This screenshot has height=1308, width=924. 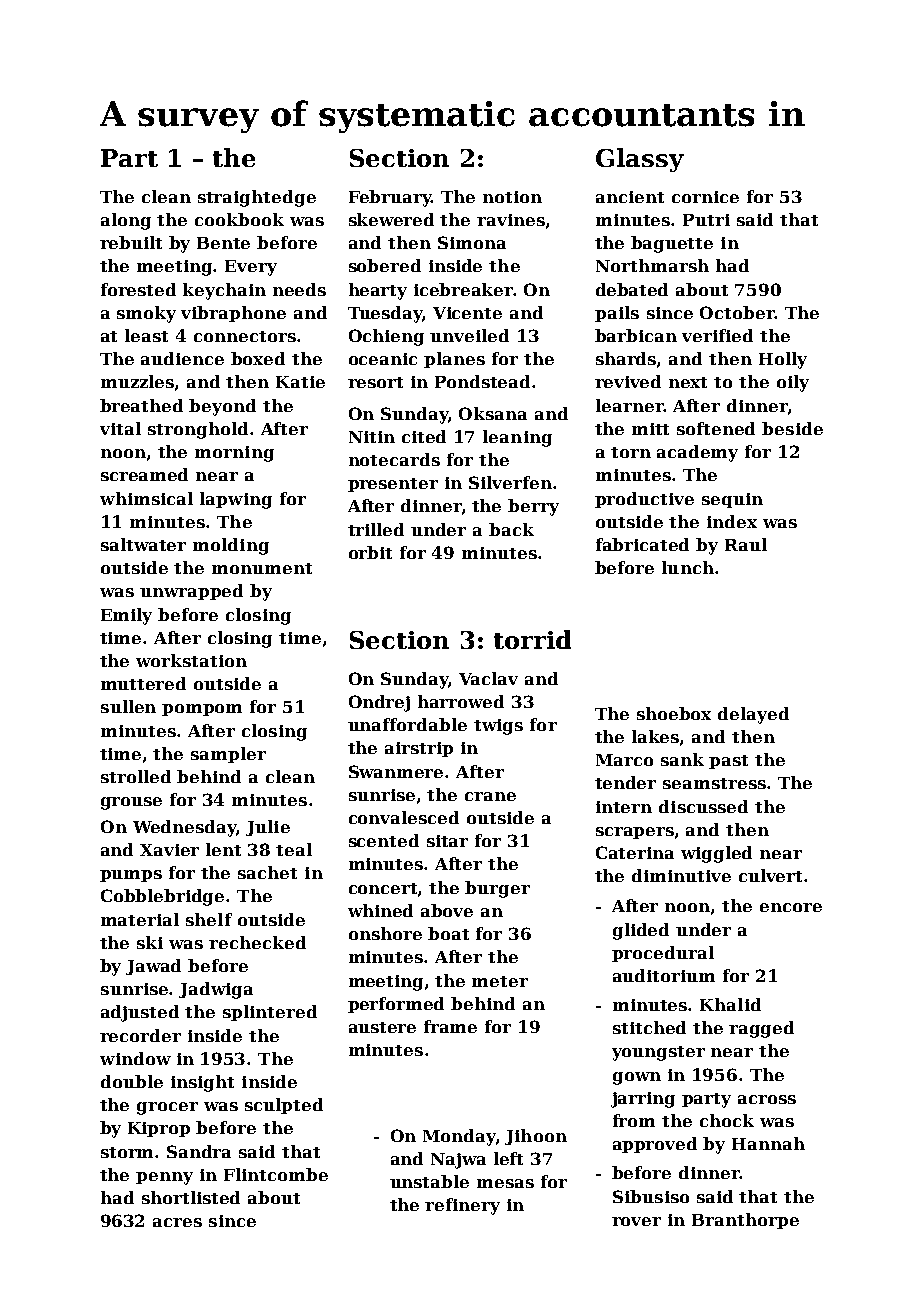 What do you see at coordinates (640, 160) in the screenshot?
I see `Glassy` at bounding box center [640, 160].
